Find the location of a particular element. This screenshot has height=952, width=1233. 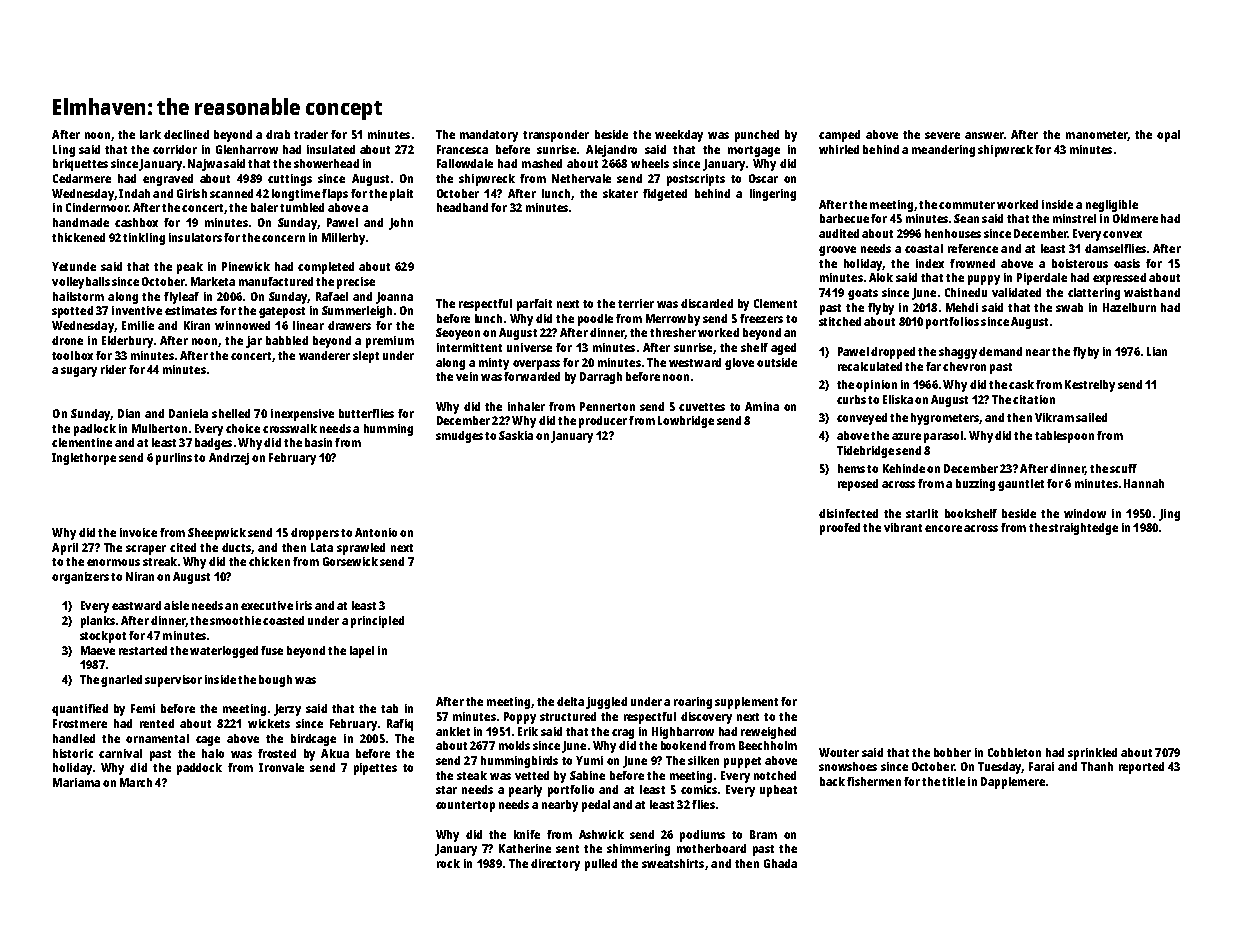

scuff is located at coordinates (1123, 468).
